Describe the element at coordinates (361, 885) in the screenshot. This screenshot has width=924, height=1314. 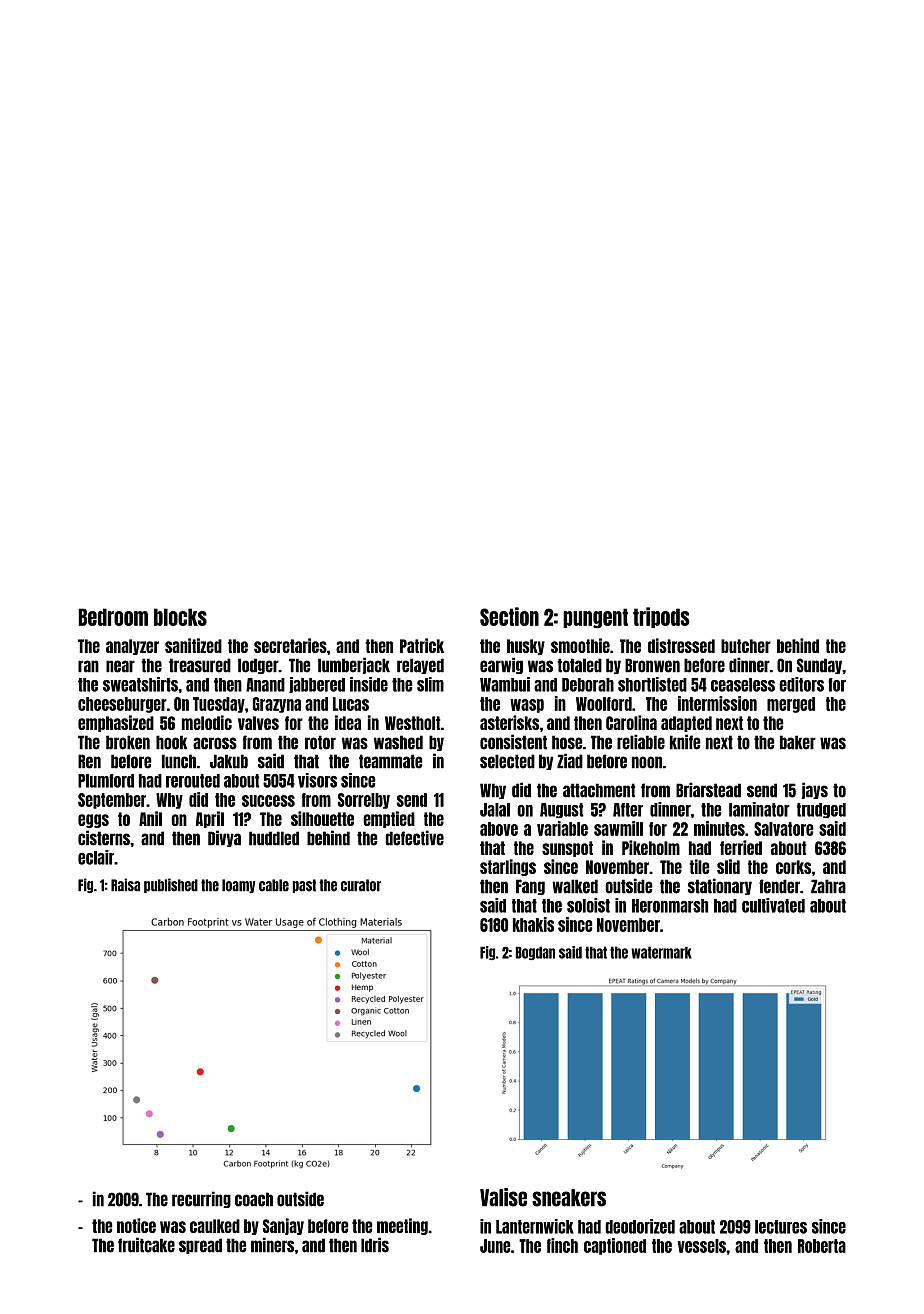
I see `curator` at that location.
